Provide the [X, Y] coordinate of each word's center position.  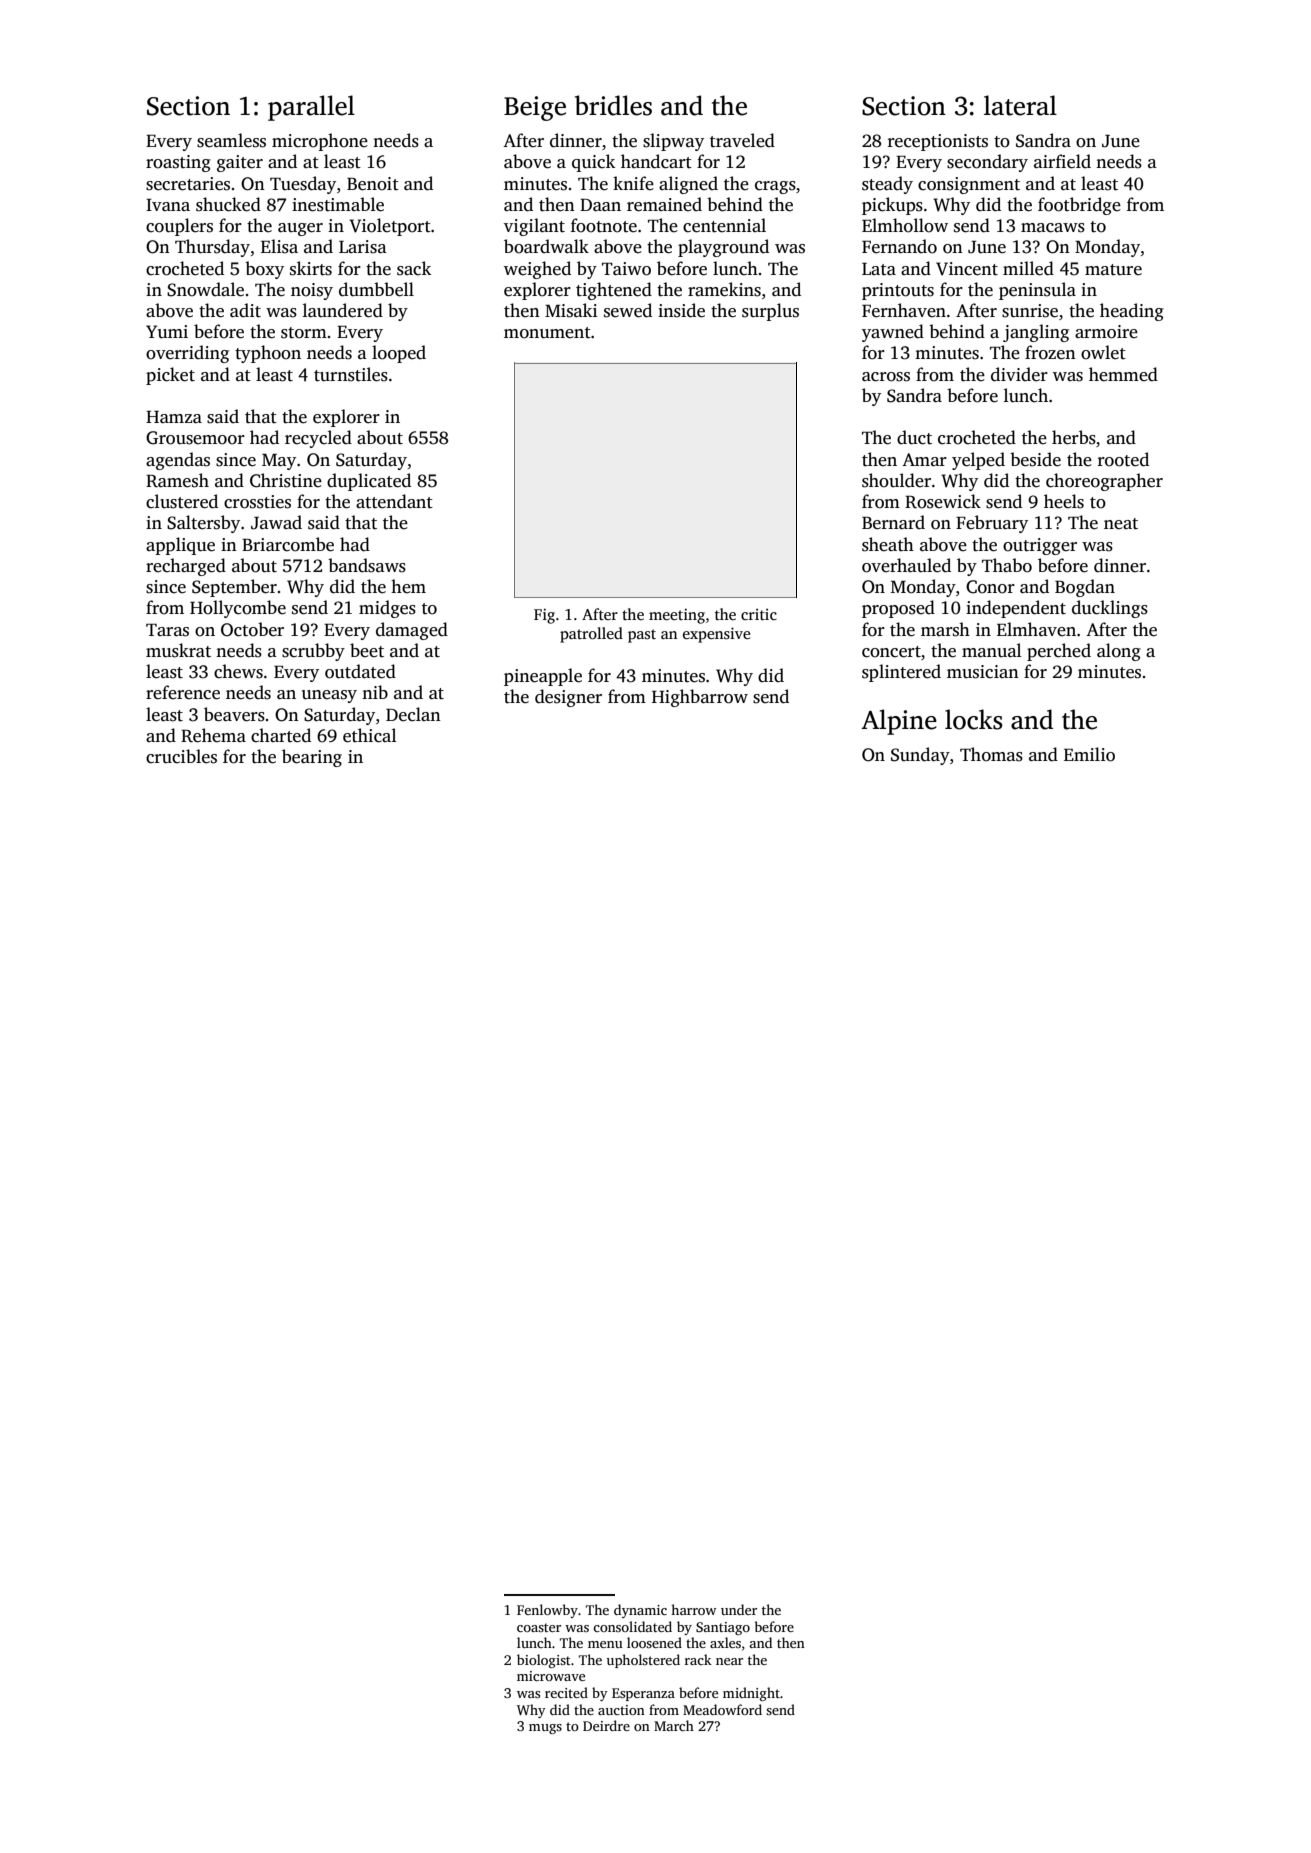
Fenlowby [547, 1611]
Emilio [1089, 754]
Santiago [723, 1628]
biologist [544, 1661]
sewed [628, 310]
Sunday [920, 756]
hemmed [1123, 374]
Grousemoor [195, 438]
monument [547, 333]
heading [1132, 312]
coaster [539, 1627]
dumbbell [376, 289]
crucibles [181, 756]
